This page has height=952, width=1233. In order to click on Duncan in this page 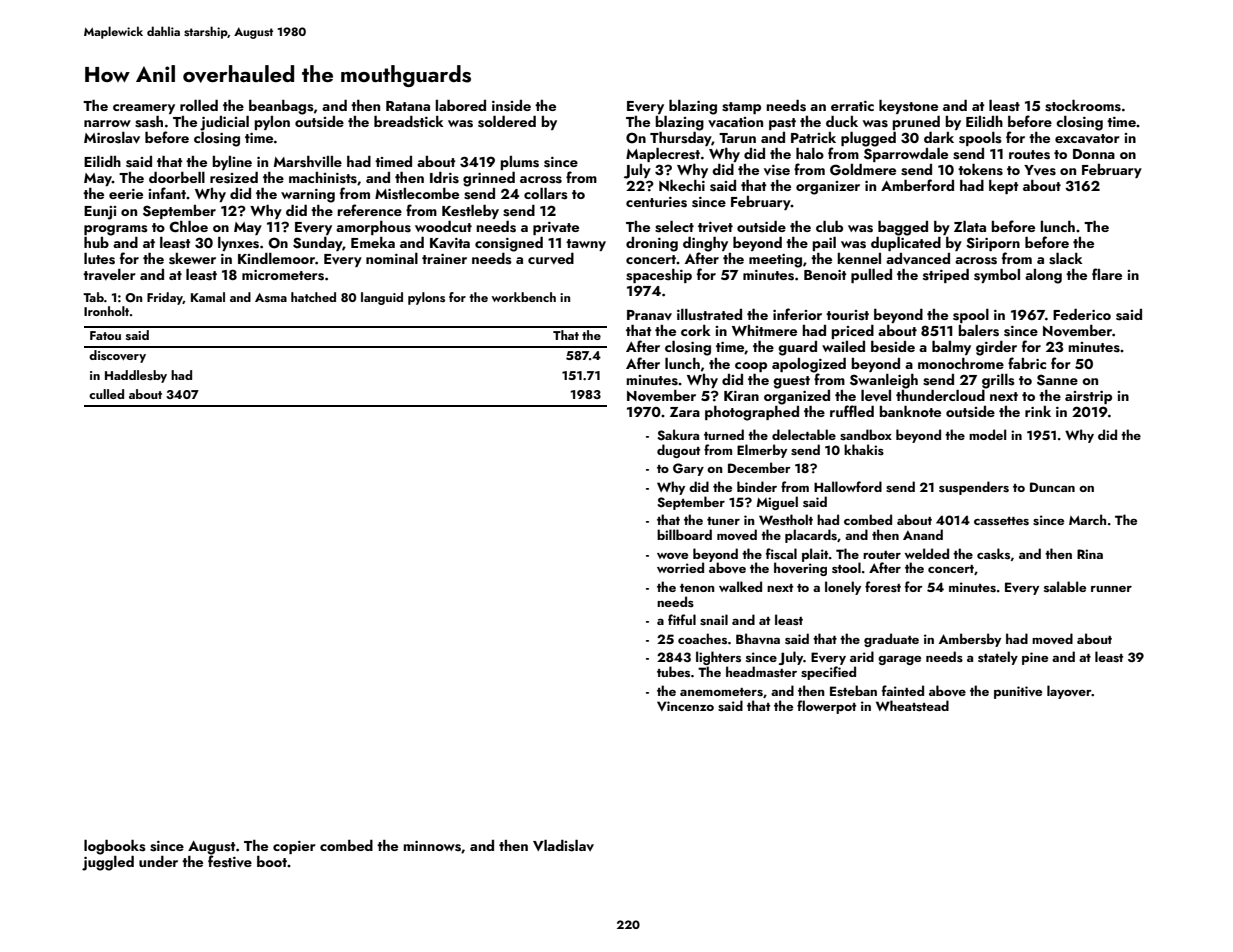, I will do `click(1052, 487)`.
